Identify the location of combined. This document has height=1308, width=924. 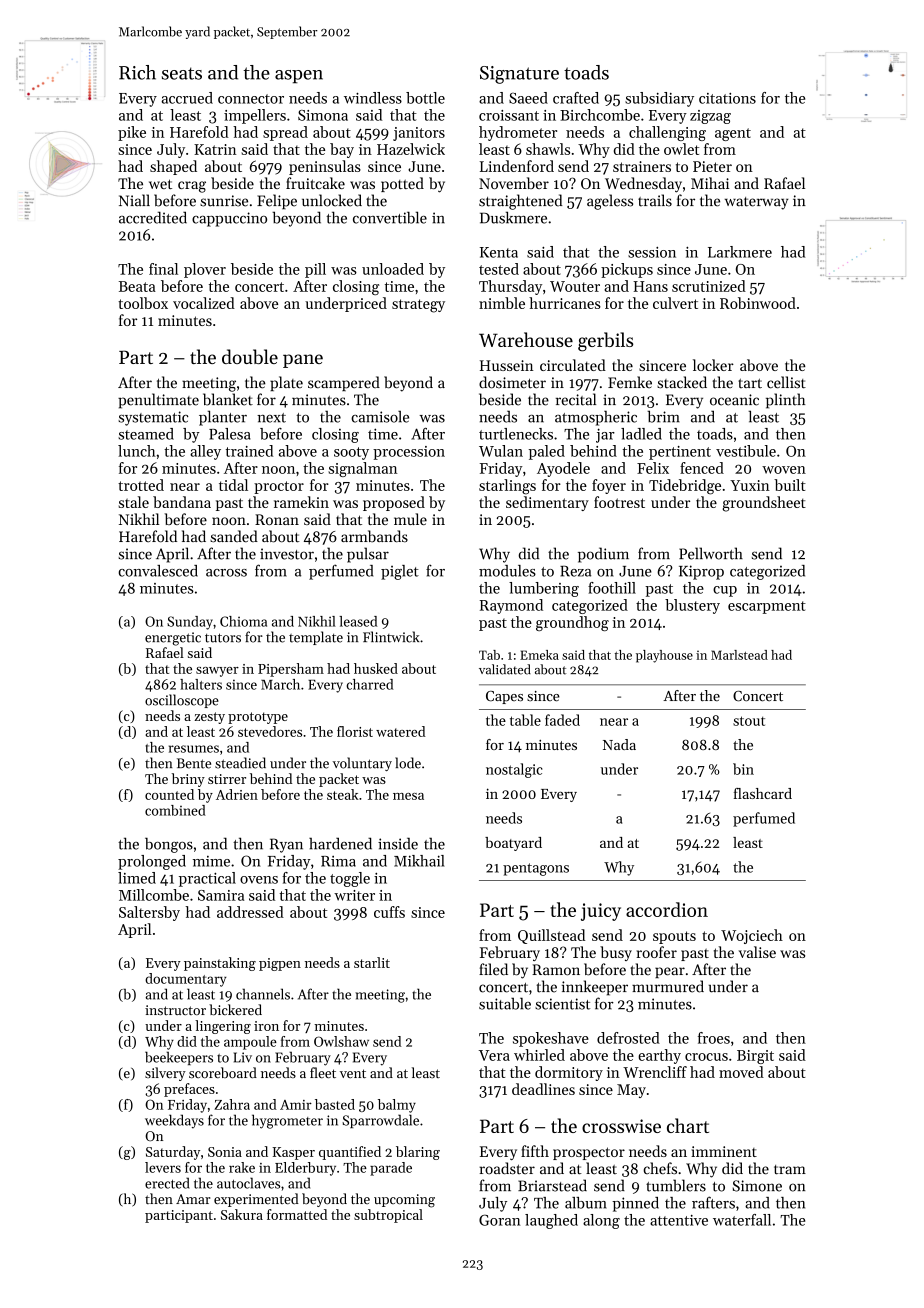
(175, 810).
